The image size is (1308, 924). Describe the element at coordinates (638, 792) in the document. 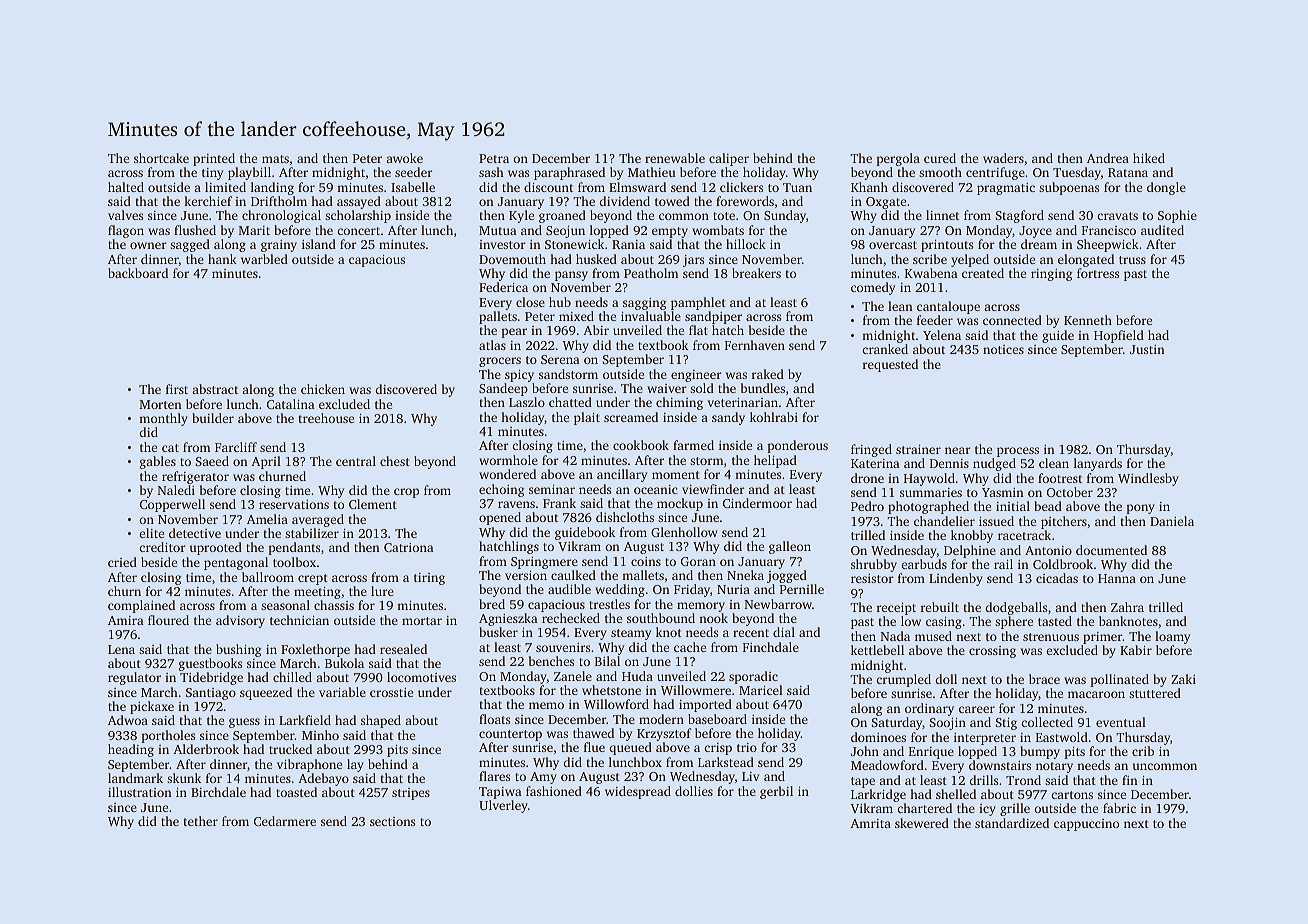

I see `widespread` at that location.
